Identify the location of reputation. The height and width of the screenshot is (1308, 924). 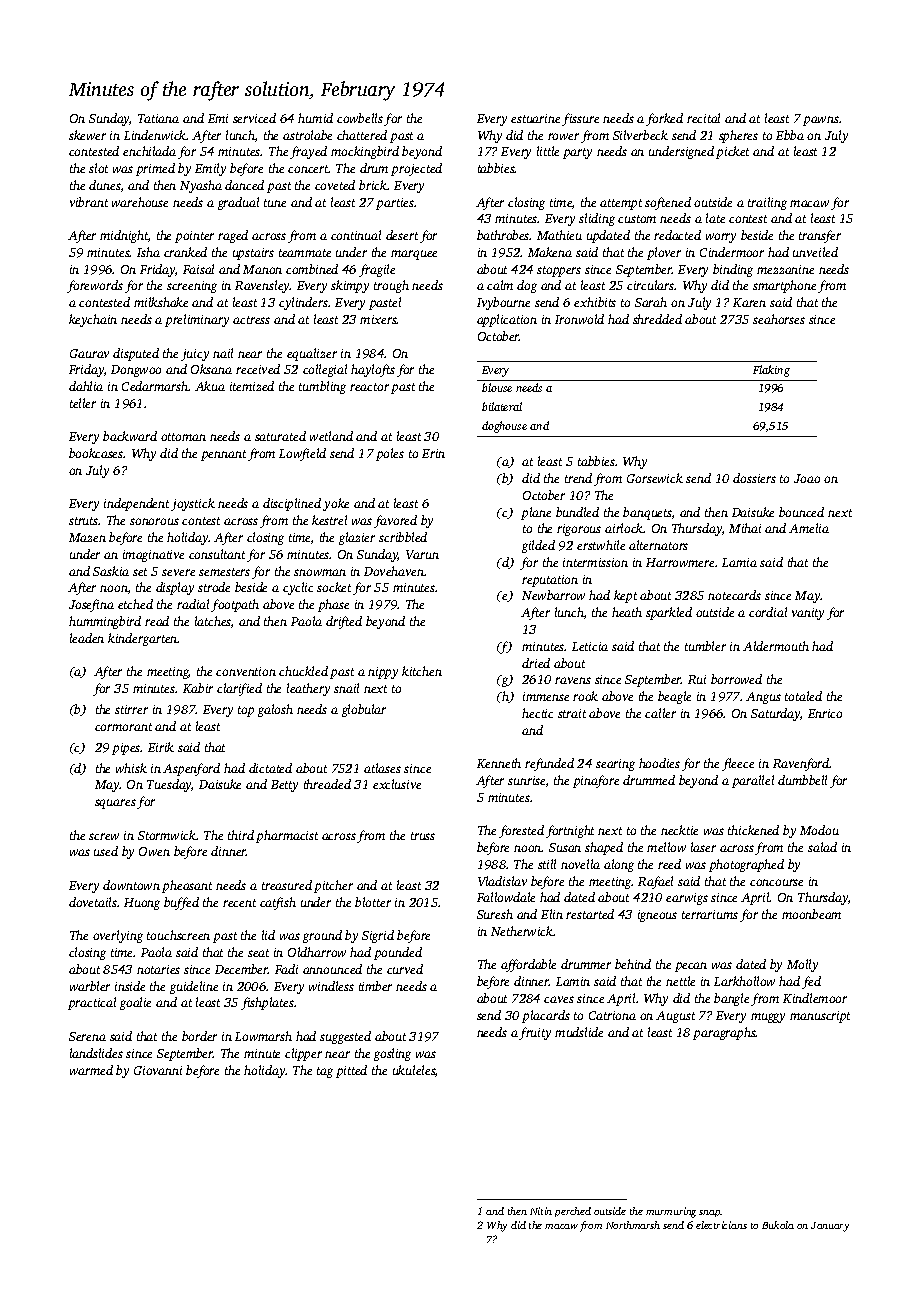
(550, 581).
